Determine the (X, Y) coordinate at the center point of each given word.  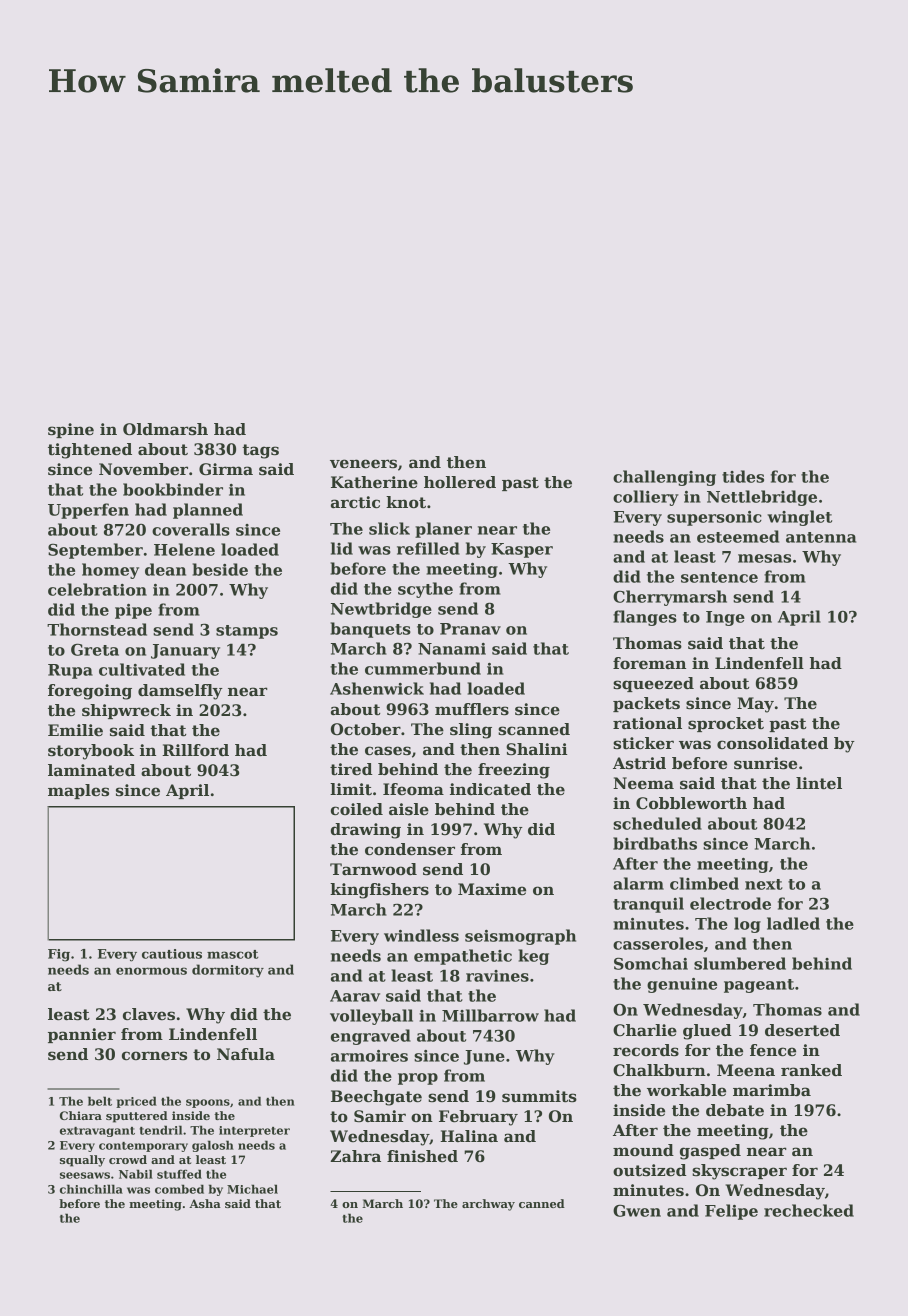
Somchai (651, 963)
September (95, 551)
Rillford (195, 750)
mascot (232, 954)
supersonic (714, 518)
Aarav (355, 996)
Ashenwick (377, 688)
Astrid (639, 763)
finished (422, 1156)
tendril (161, 1130)
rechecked (809, 1210)
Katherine (374, 482)
